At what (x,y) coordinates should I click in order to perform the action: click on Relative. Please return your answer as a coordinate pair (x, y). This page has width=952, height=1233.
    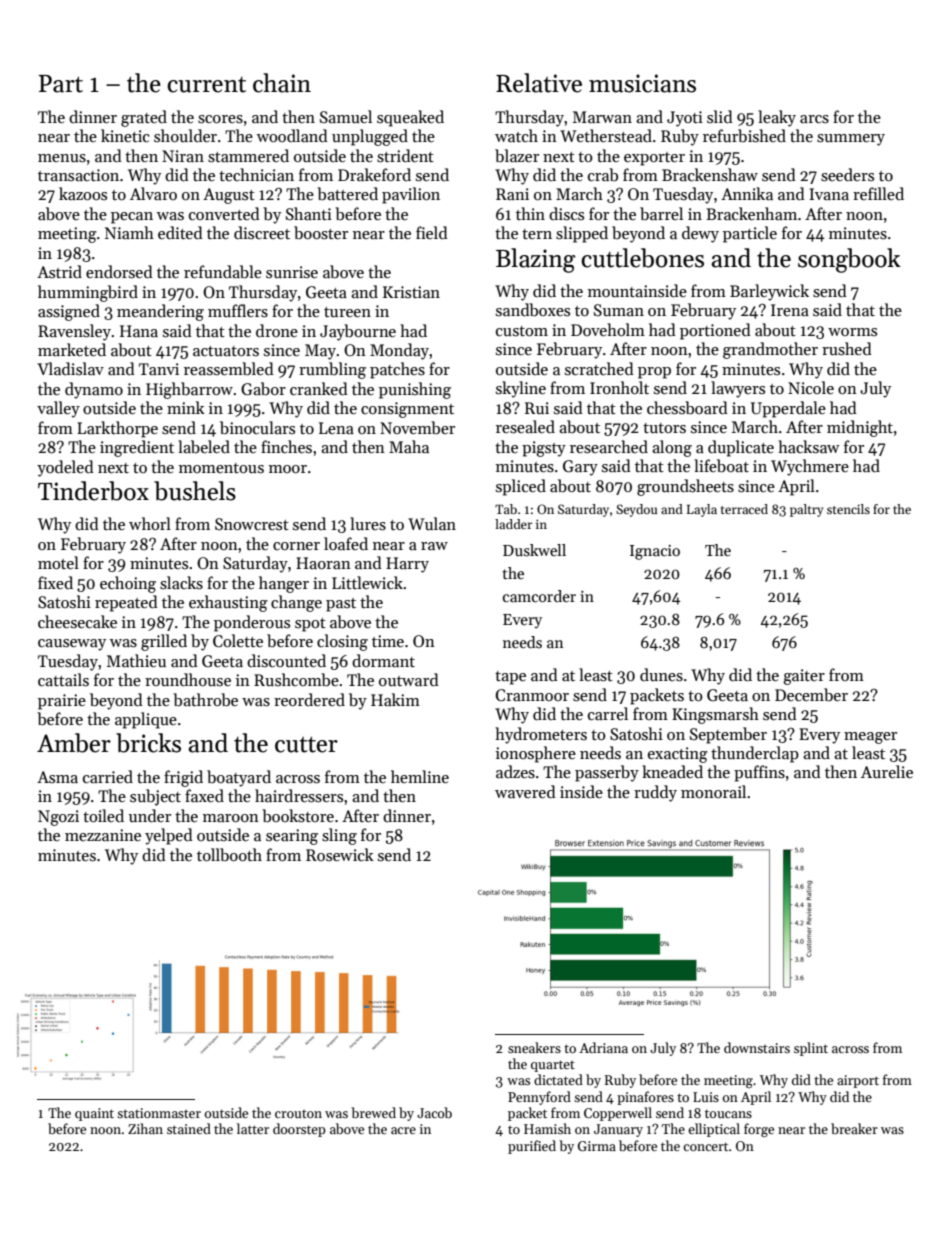
    Looking at the image, I should click on (539, 83).
